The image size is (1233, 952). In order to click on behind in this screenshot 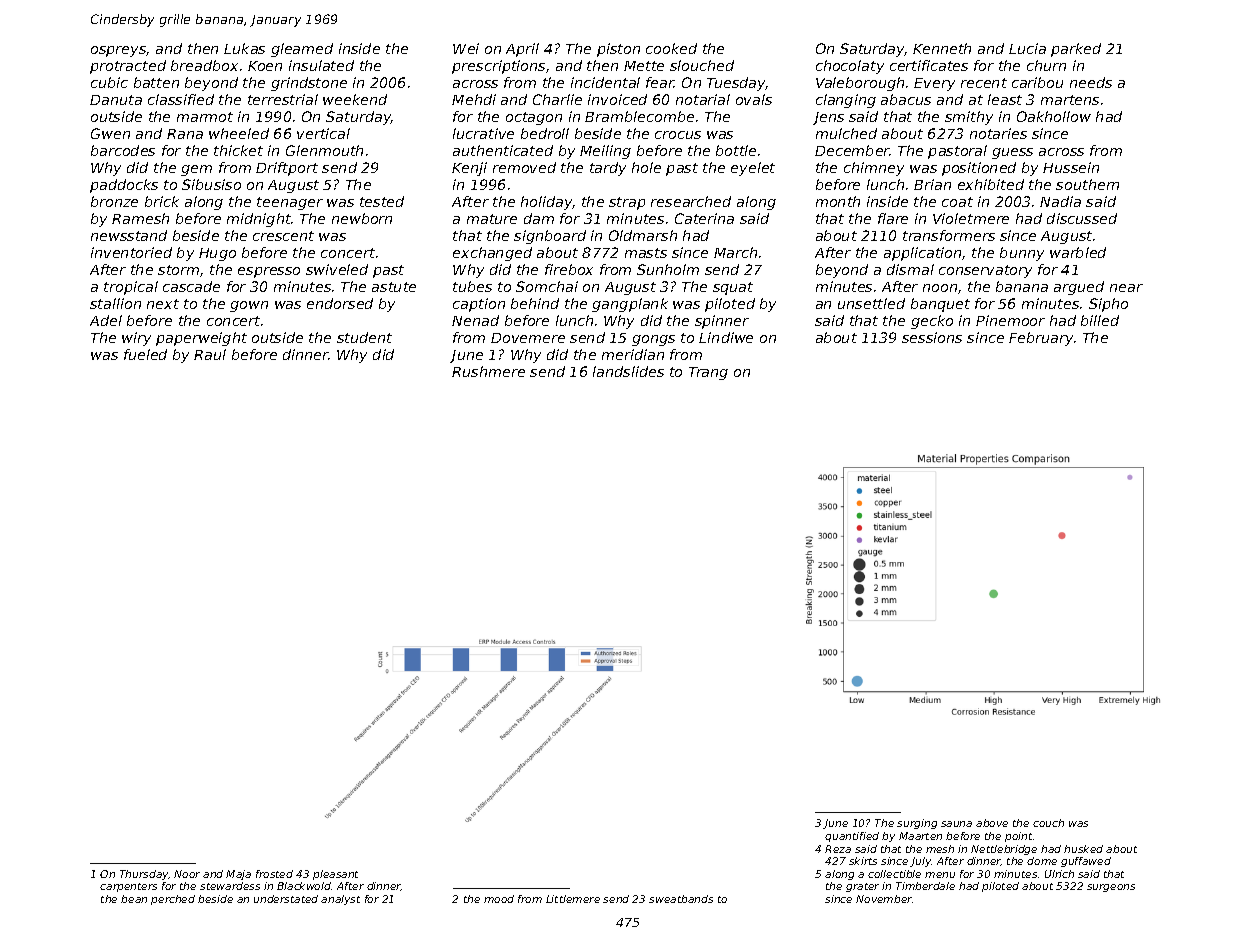, I will do `click(535, 303)`.
